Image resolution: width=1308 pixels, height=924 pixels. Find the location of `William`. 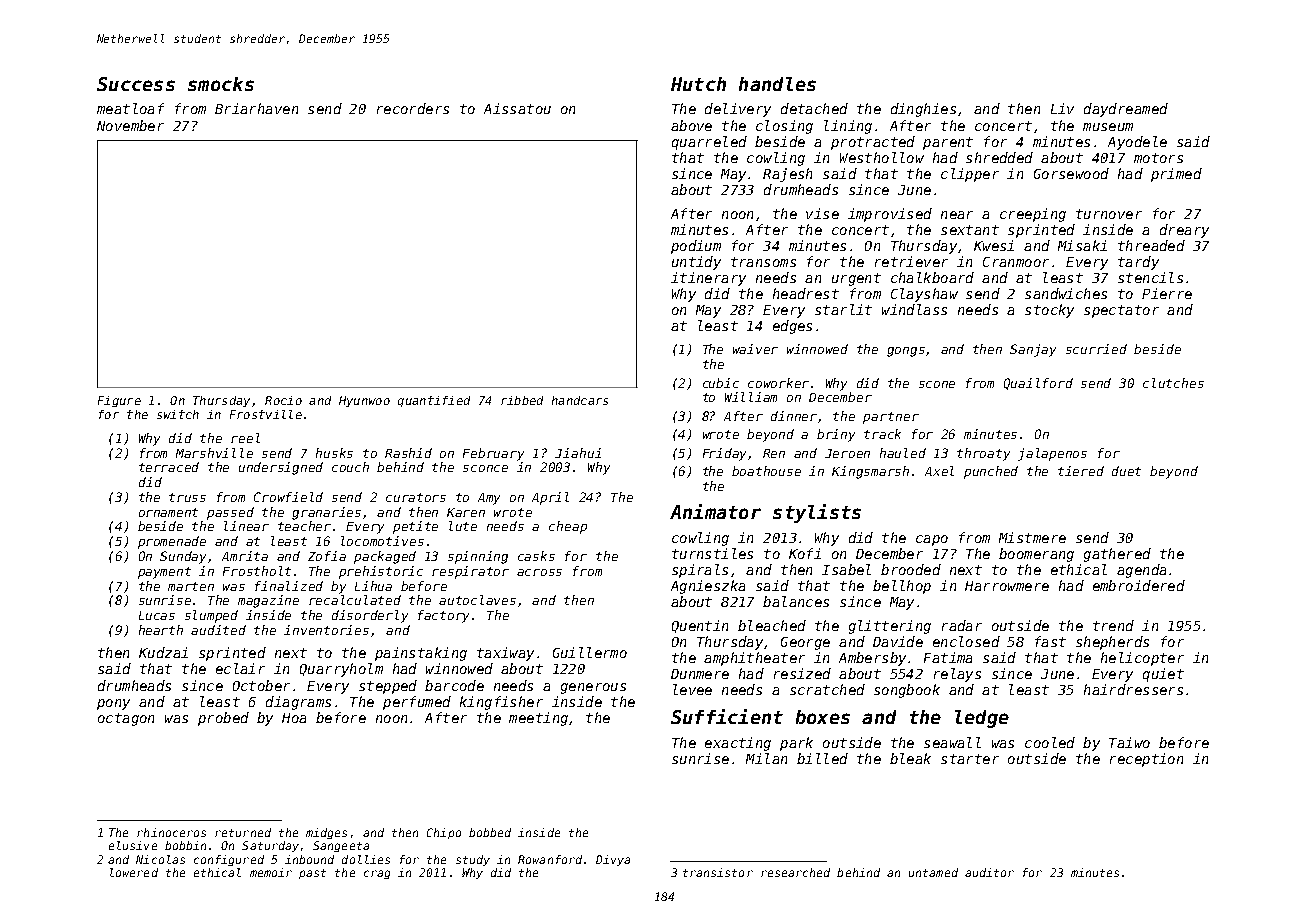

William is located at coordinates (751, 397).
